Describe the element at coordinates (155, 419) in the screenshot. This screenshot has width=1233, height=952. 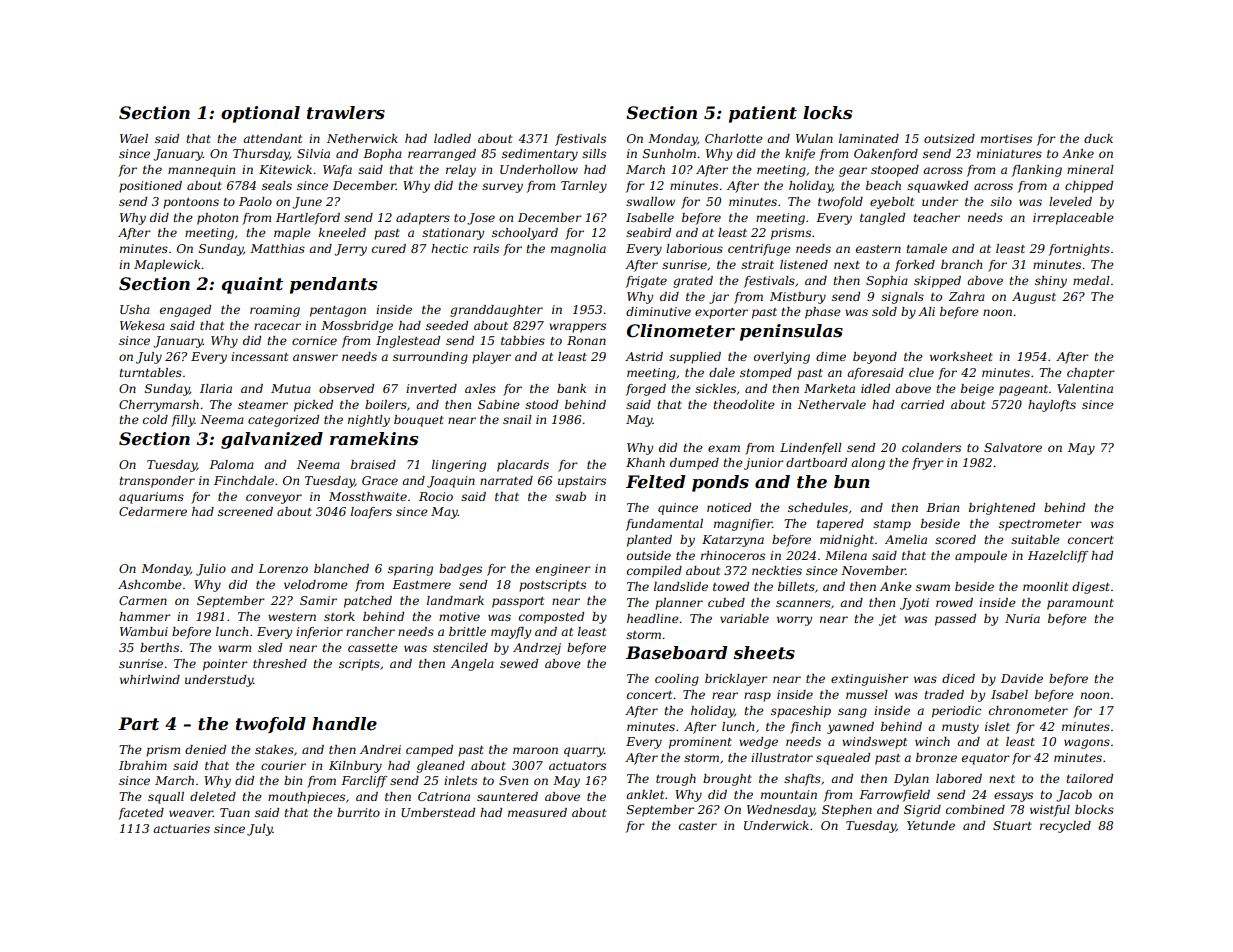
I see `cold` at that location.
